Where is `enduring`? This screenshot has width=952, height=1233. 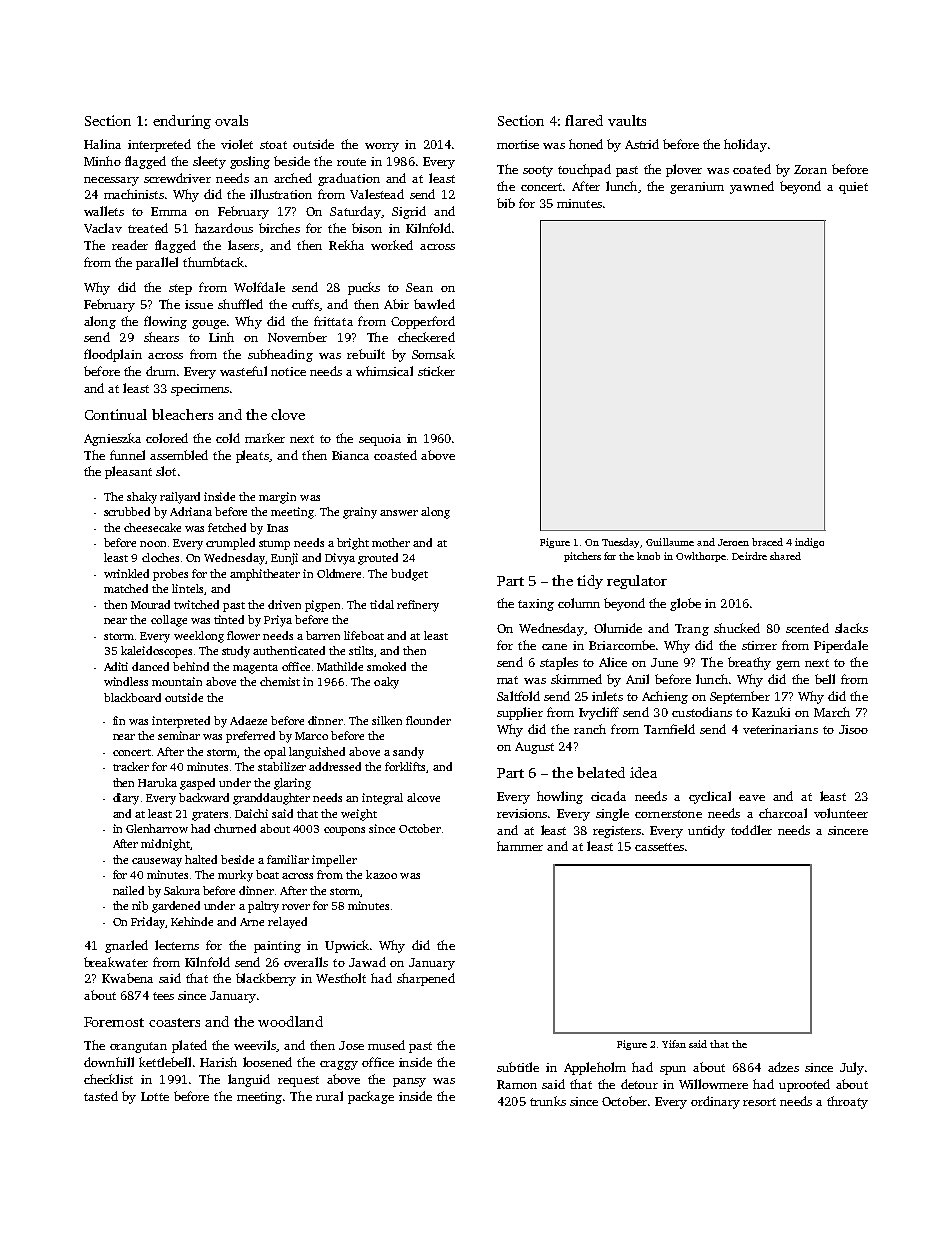
enduring is located at coordinates (182, 122).
